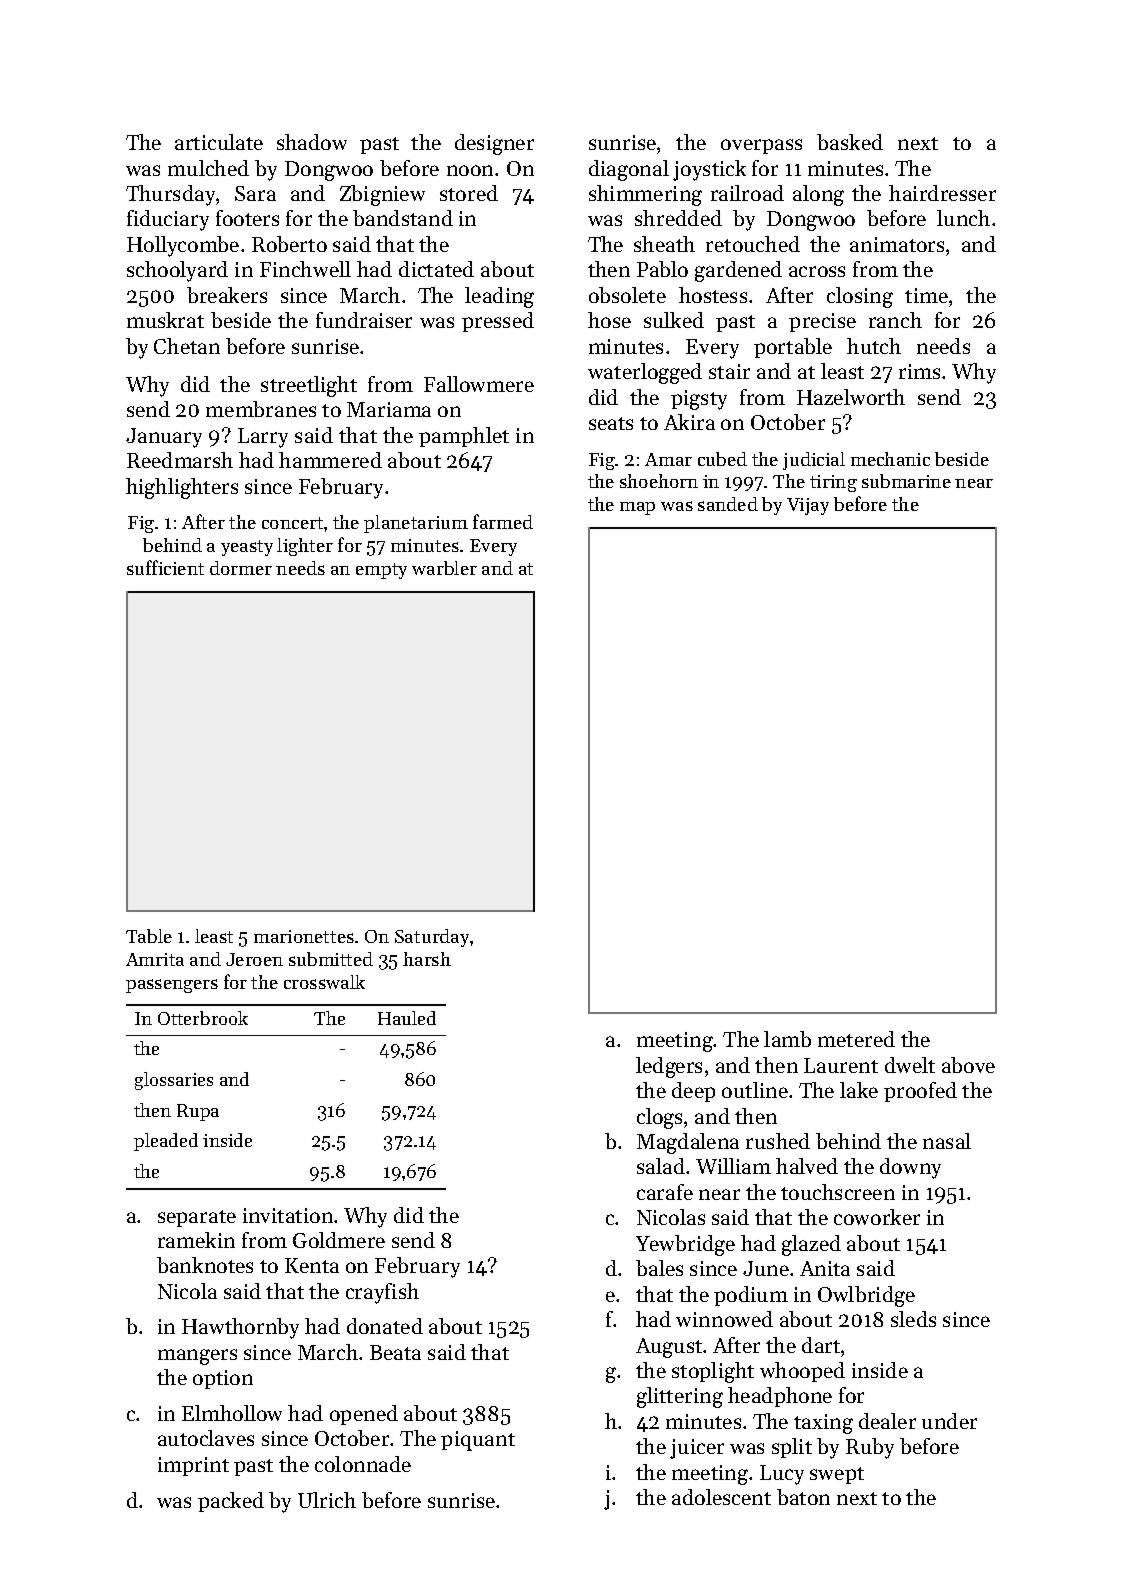  I want to click on piquant, so click(478, 1441).
